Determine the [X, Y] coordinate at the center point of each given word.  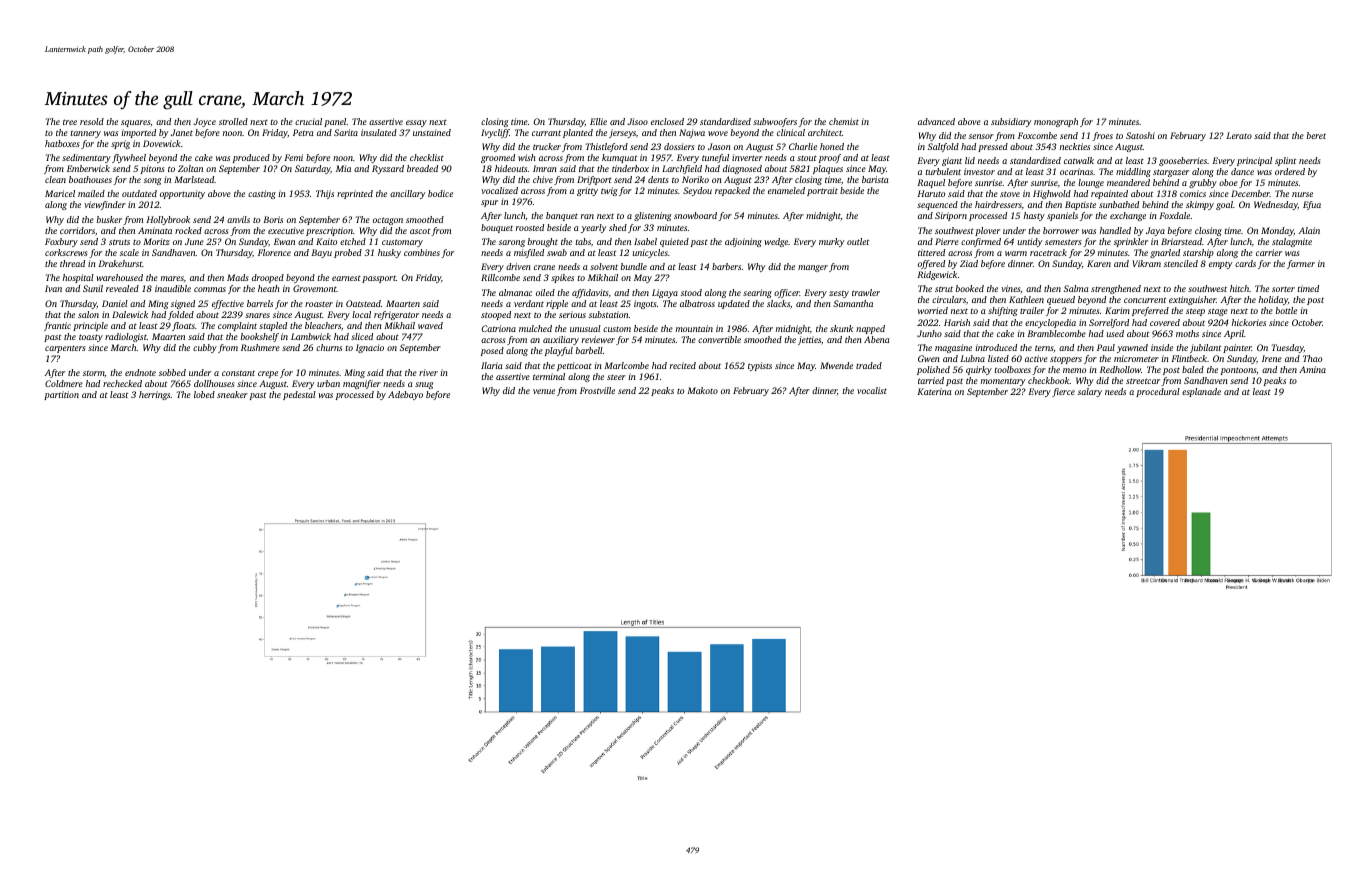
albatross [697, 303]
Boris [273, 219]
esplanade [1201, 392]
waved [430, 325]
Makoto [702, 390]
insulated [379, 132]
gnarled [1165, 253]
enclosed [667, 121]
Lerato [1239, 135]
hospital [78, 278]
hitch [1239, 288]
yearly [593, 228]
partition [61, 395]
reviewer [598, 339]
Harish [957, 322]
